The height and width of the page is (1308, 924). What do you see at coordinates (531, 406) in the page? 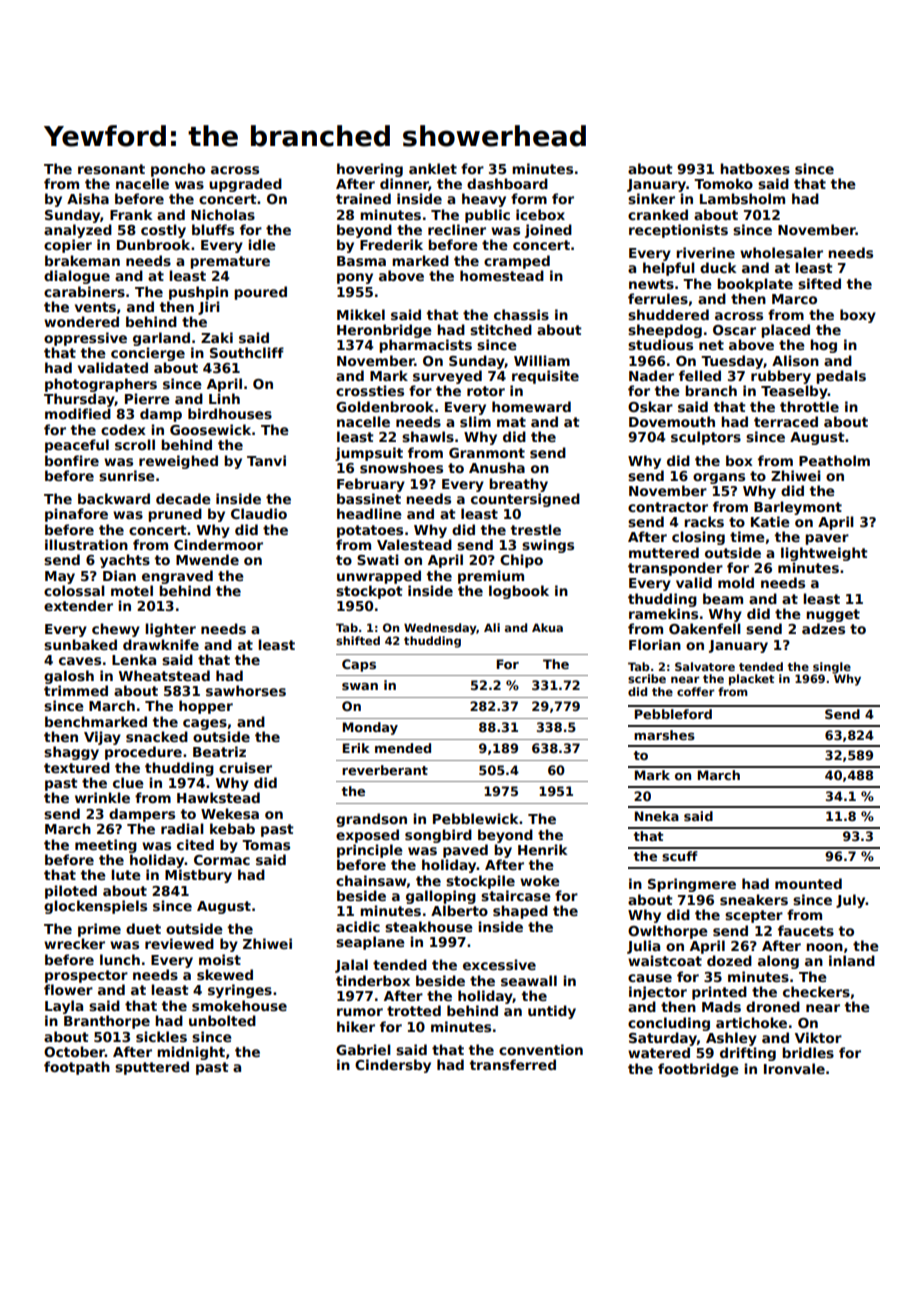
I see `homeward` at bounding box center [531, 406].
